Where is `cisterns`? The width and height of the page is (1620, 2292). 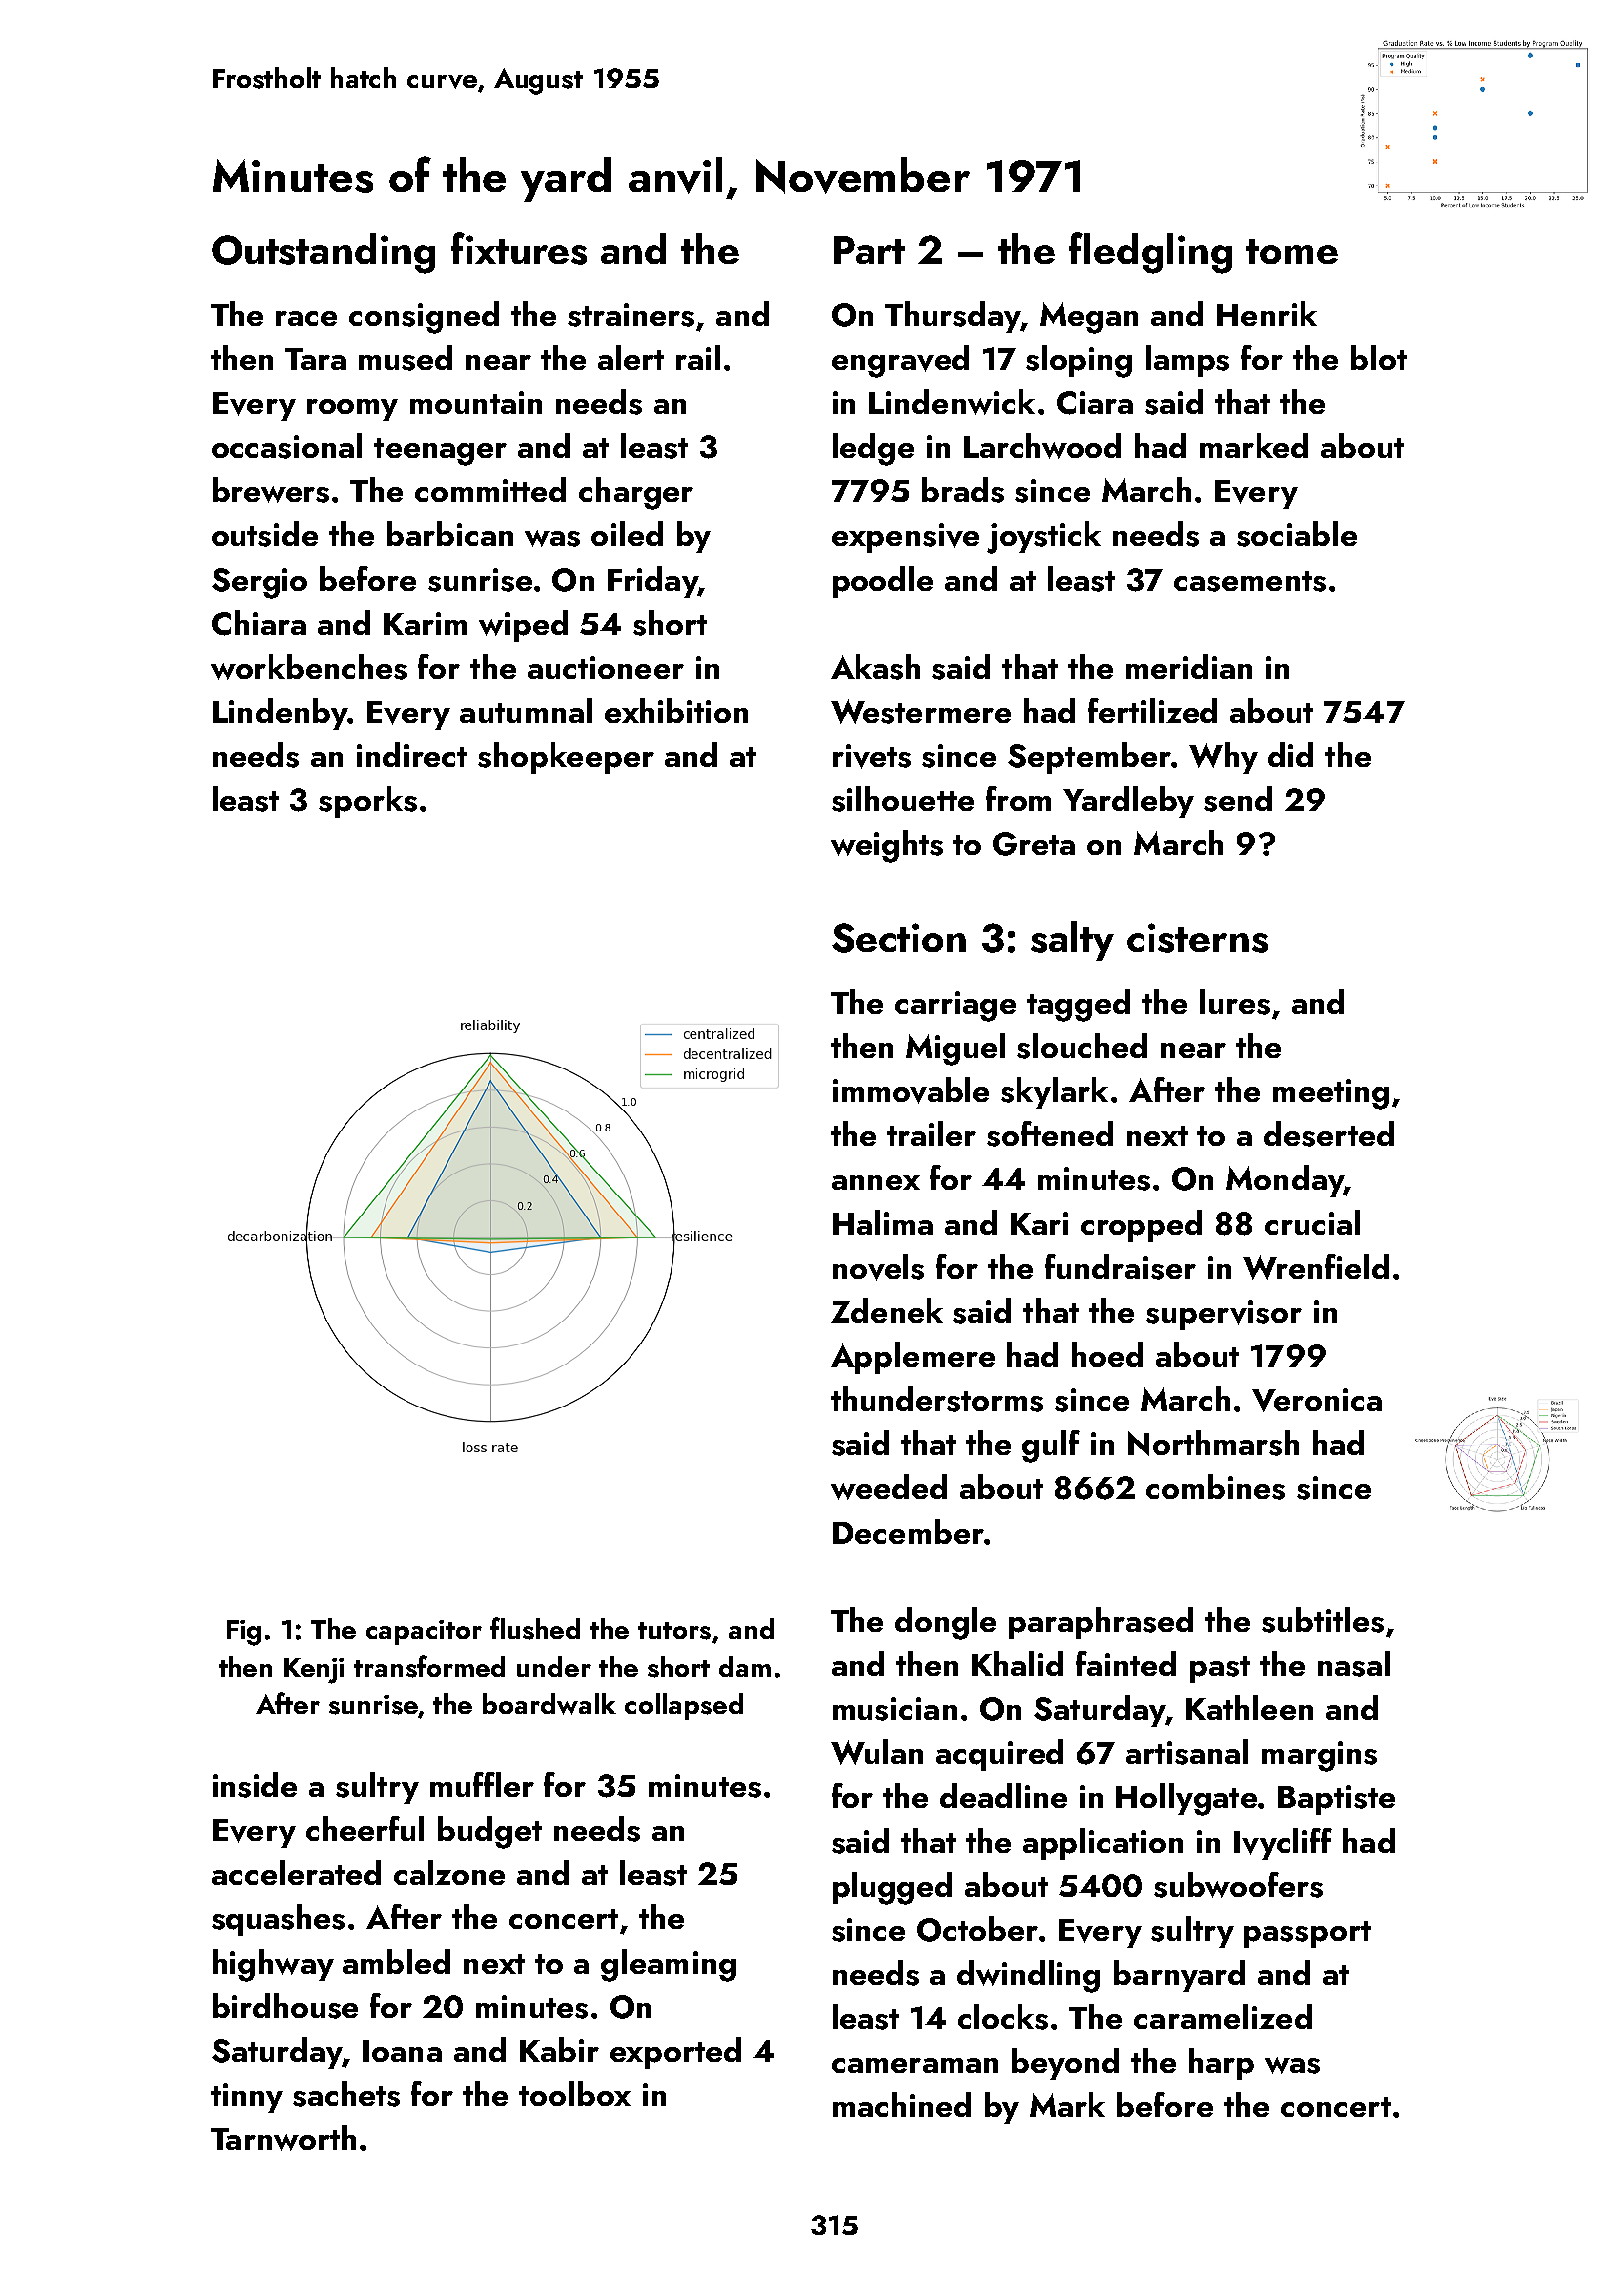
cisterns is located at coordinates (1197, 938).
